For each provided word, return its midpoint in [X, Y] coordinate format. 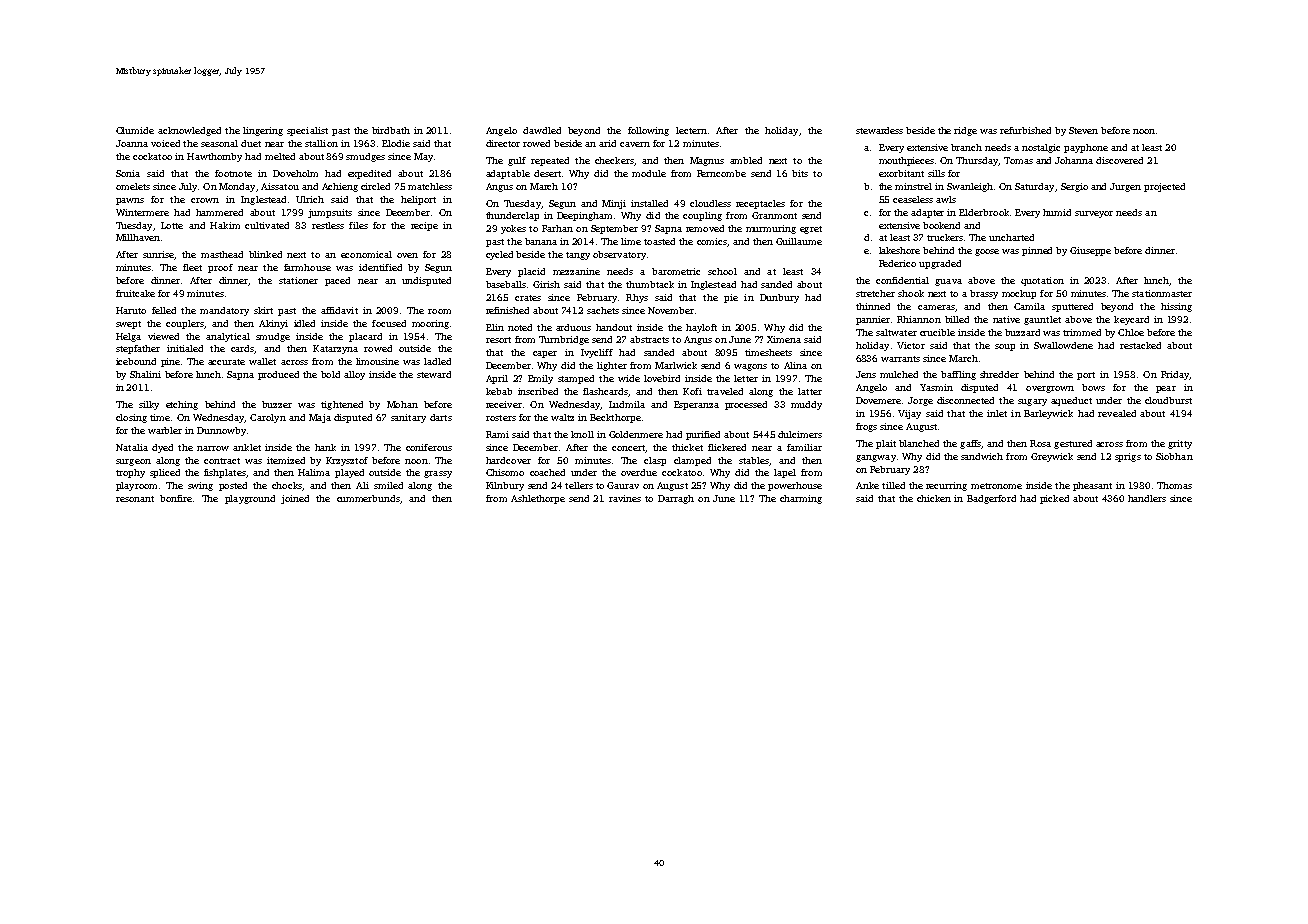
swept [128, 325]
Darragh [676, 499]
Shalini [145, 374]
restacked [1140, 345]
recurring [946, 486]
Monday [237, 187]
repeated [550, 161]
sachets [603, 310]
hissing [1176, 307]
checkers [614, 160]
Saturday [1034, 187]
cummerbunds [368, 498]
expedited [369, 174]
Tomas [1018, 160]
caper [545, 354]
